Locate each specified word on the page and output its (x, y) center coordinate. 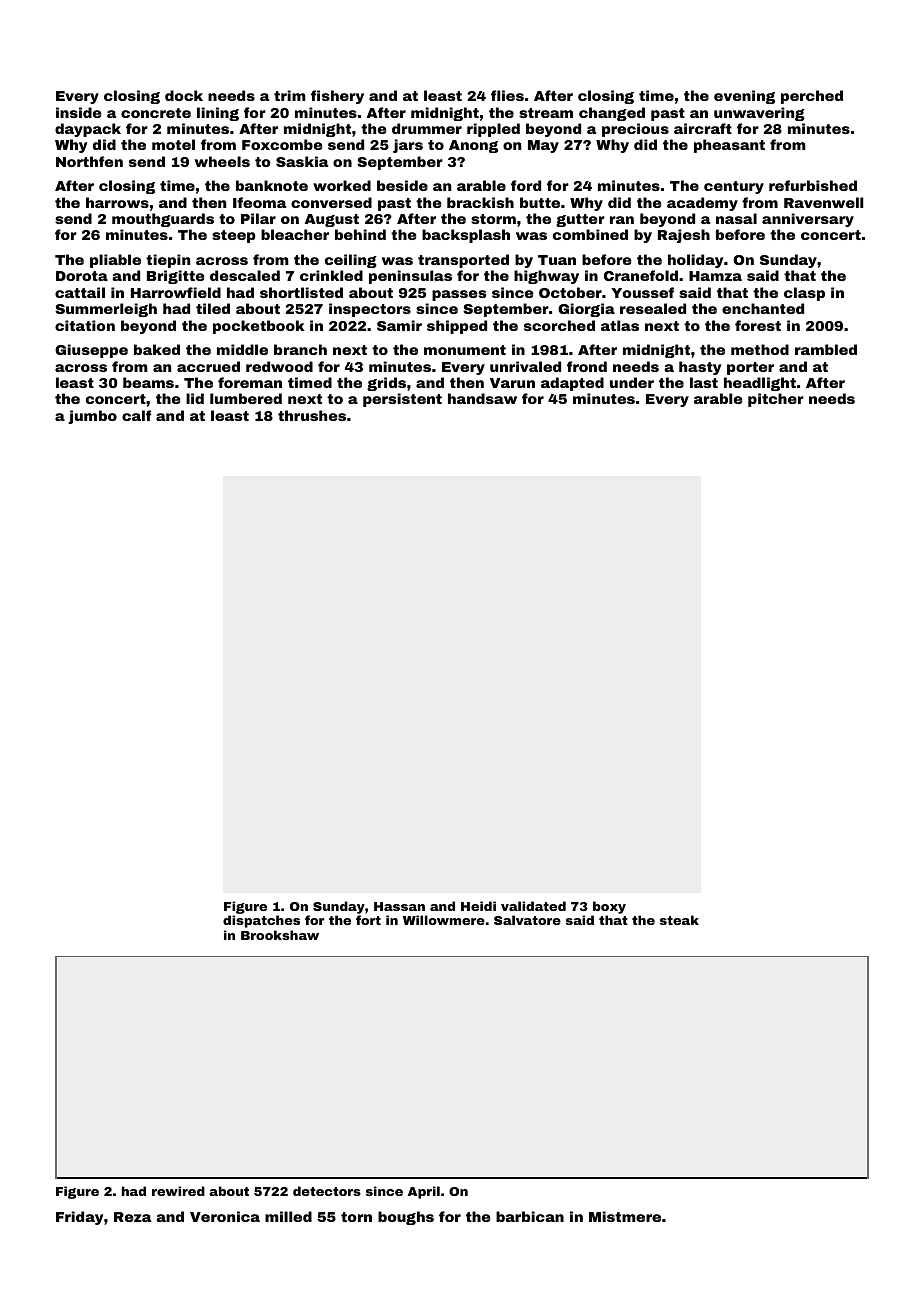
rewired (178, 1191)
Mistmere (625, 1216)
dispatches (261, 921)
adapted (572, 384)
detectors (327, 1191)
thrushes (312, 415)
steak (679, 920)
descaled (245, 275)
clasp (804, 294)
